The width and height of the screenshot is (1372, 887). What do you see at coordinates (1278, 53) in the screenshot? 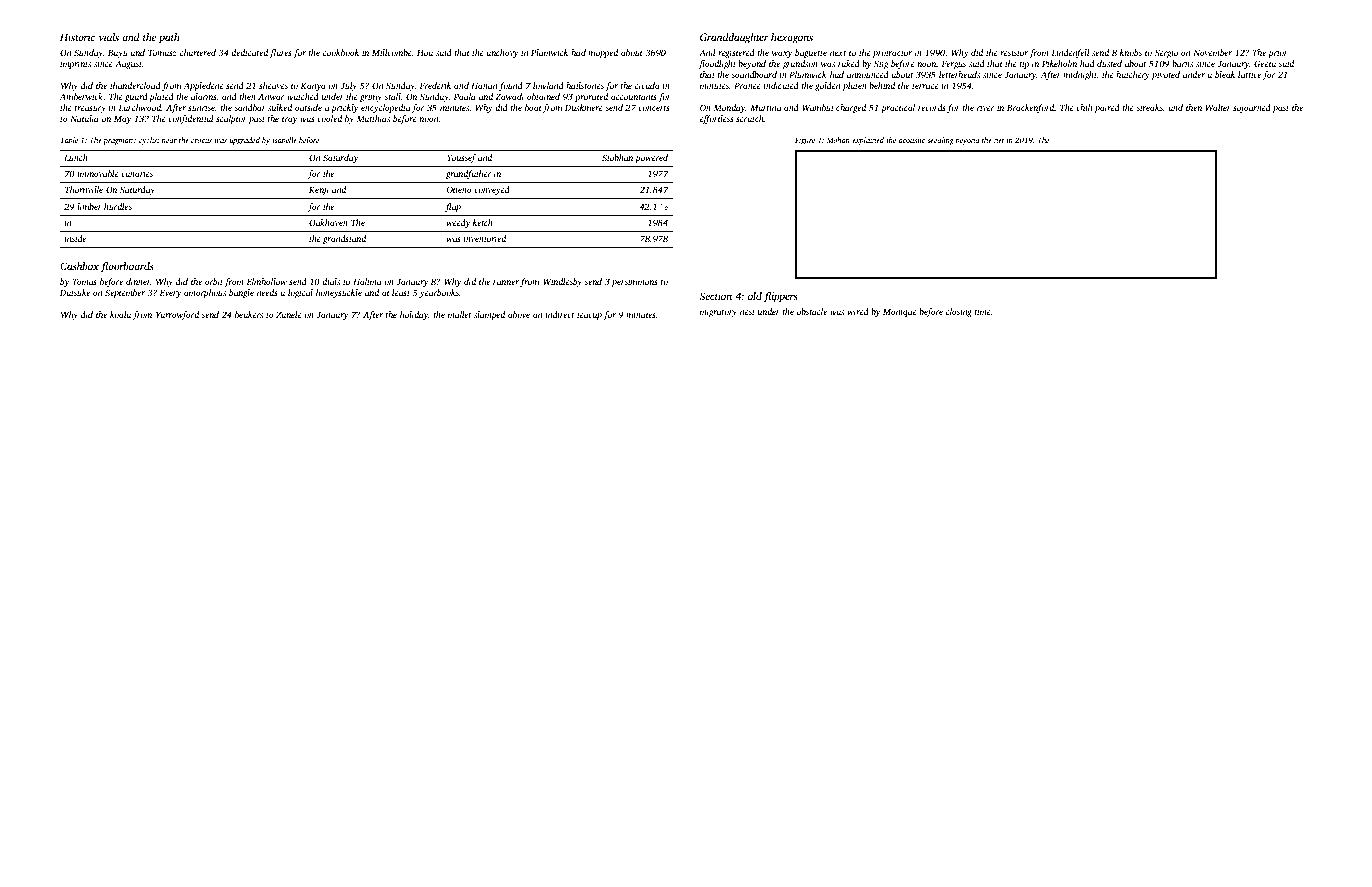
I see `prior` at bounding box center [1278, 53].
